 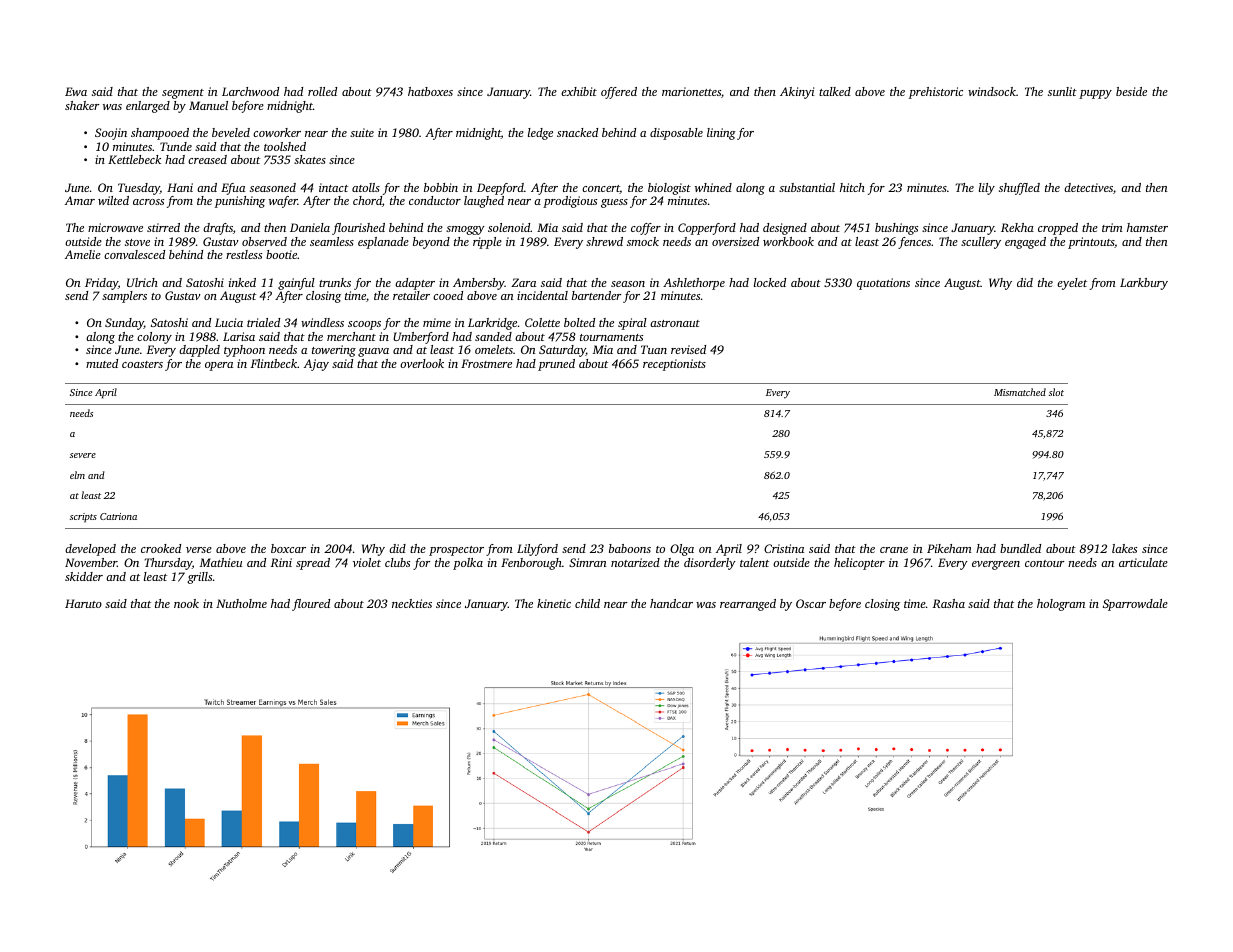 What do you see at coordinates (1095, 94) in the page?
I see `puppy` at bounding box center [1095, 94].
